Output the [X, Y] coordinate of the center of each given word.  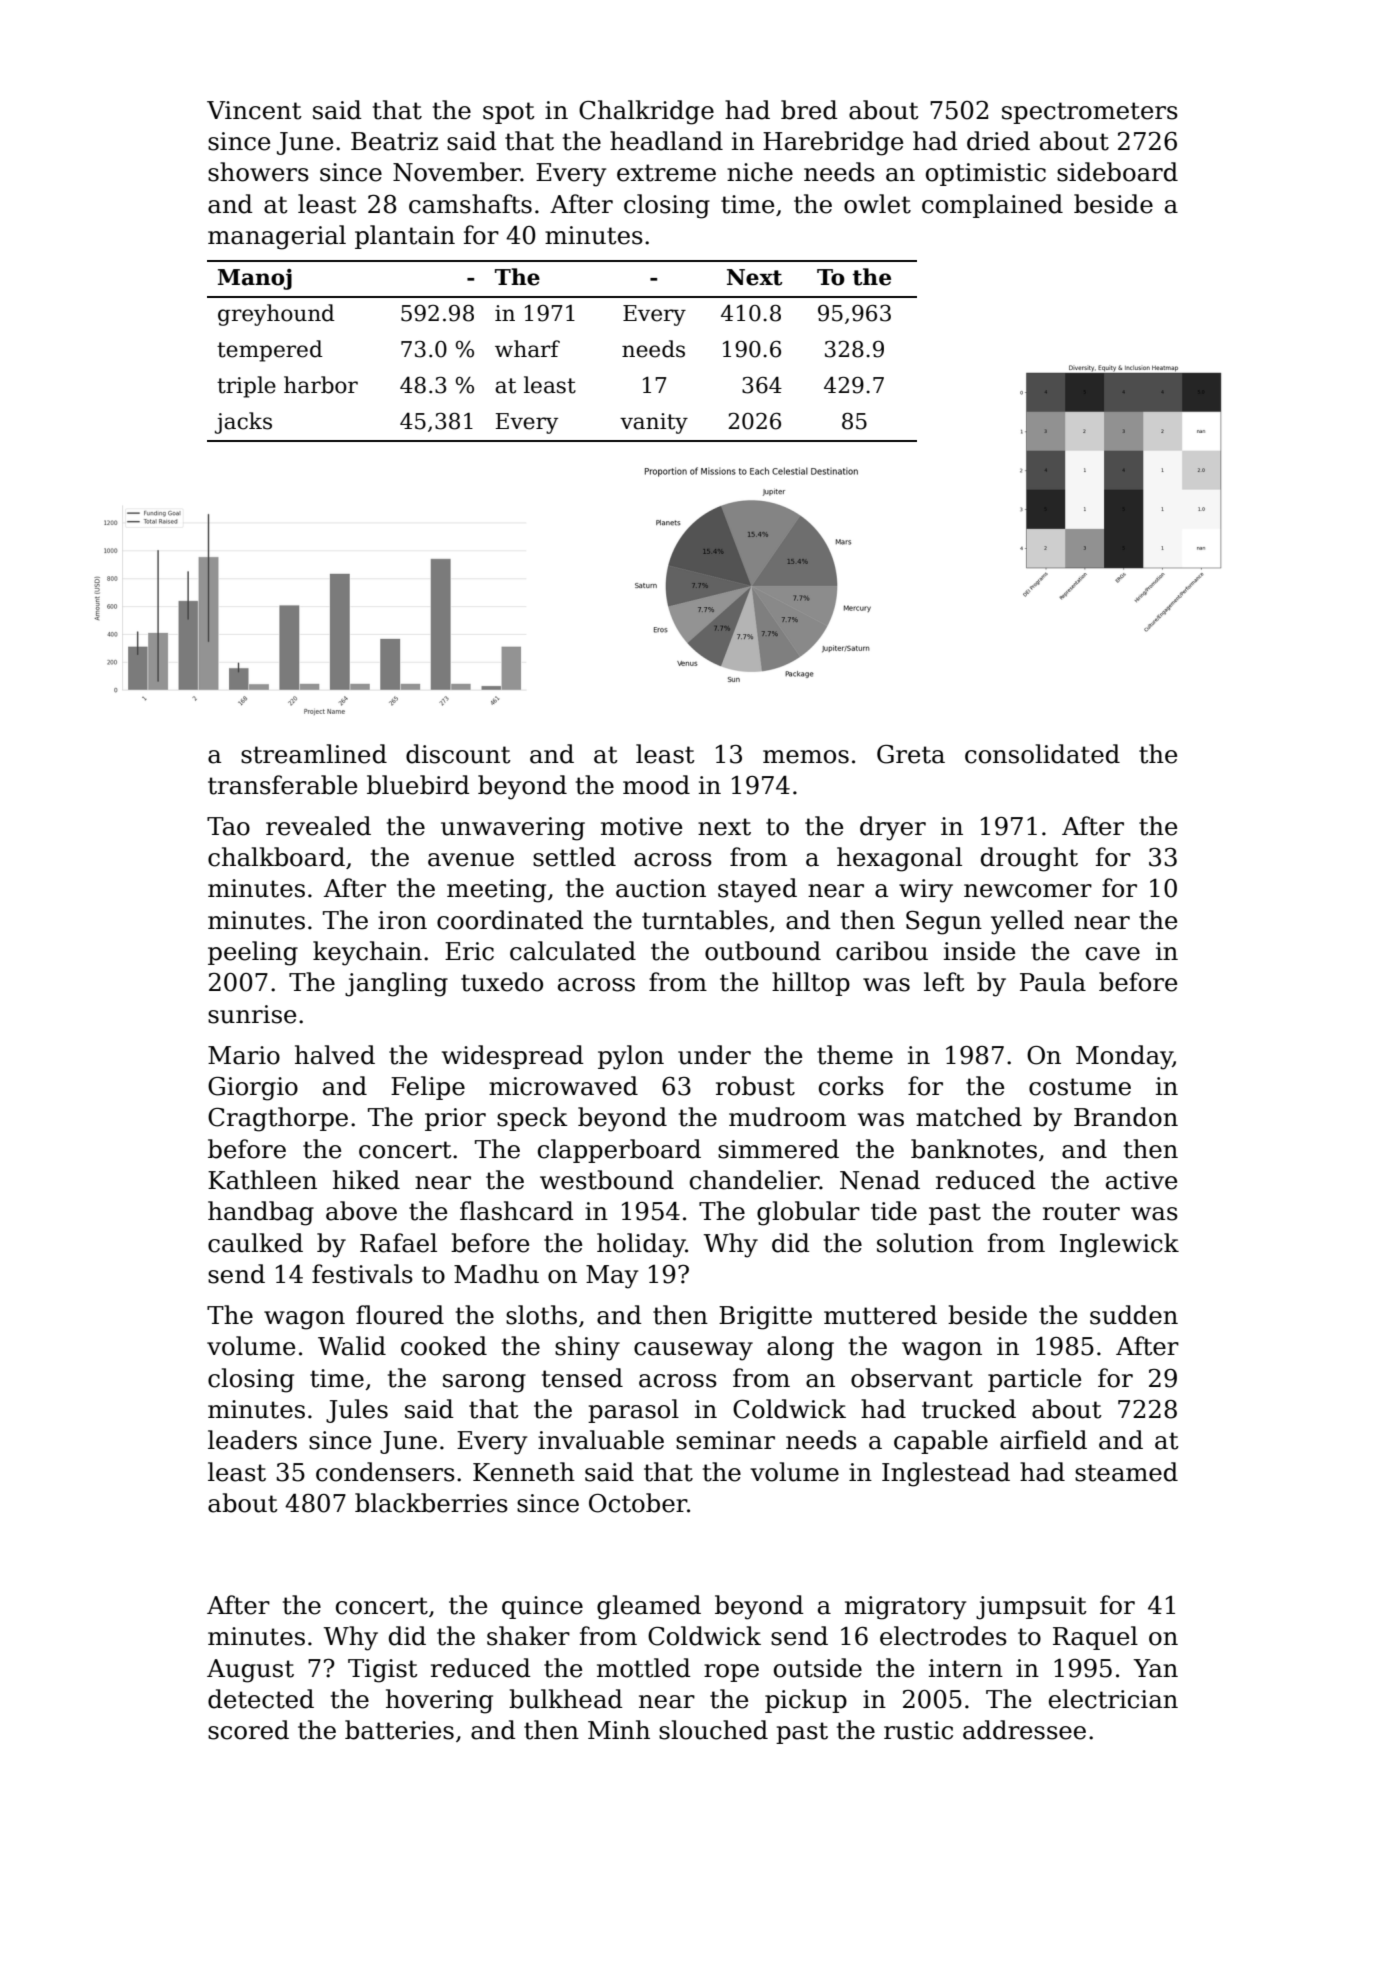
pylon [631, 1057]
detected [261, 1699]
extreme [666, 173]
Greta [911, 754]
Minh [619, 1729]
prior [455, 1119]
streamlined [314, 754]
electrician [1113, 1699]
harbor [321, 385]
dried [998, 141]
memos [806, 757]
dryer [893, 828]
